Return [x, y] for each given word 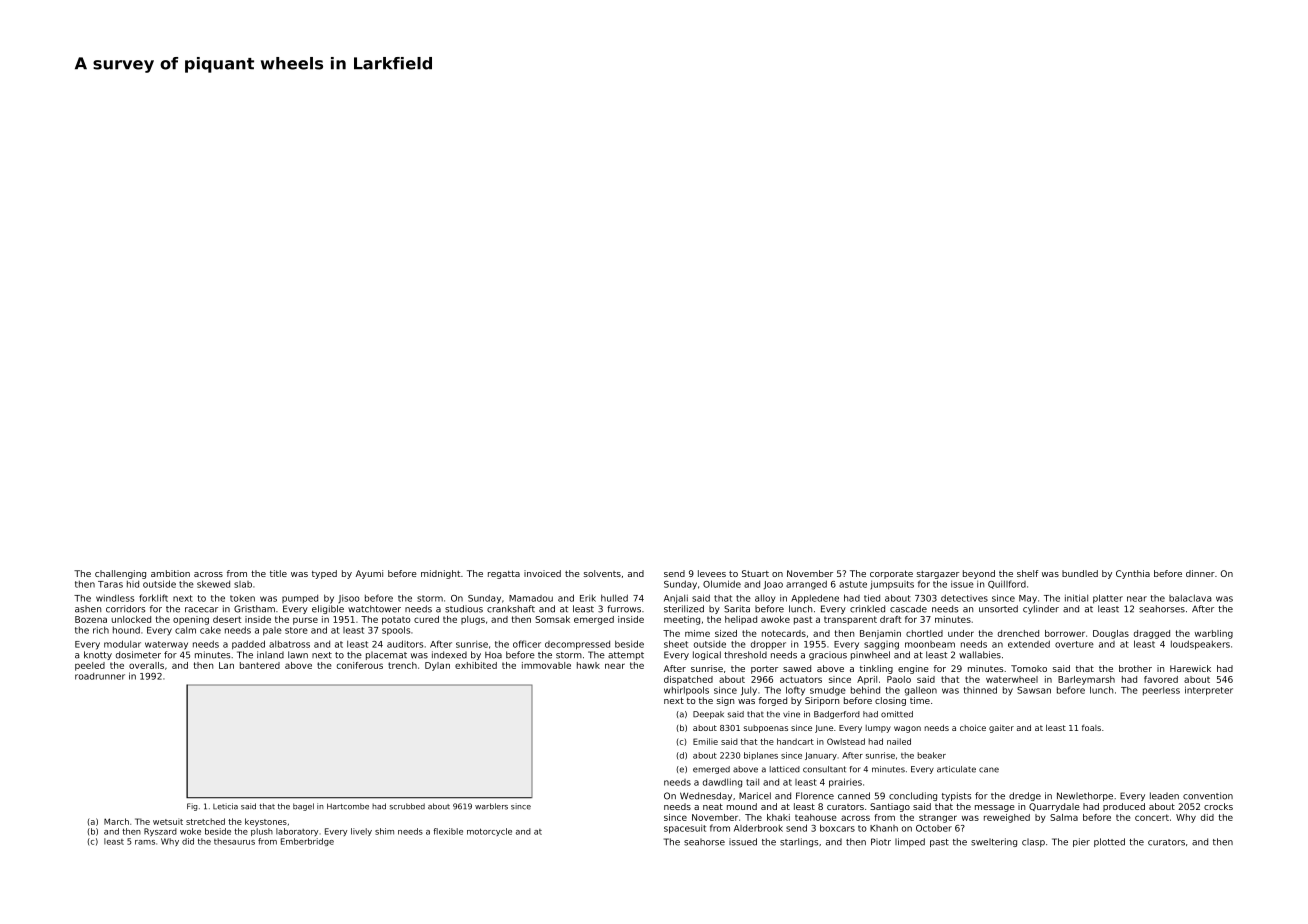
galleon [921, 691]
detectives [964, 598]
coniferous [360, 665]
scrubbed [407, 806]
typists [956, 796]
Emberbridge [307, 842]
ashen [88, 609]
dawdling [722, 783]
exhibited [476, 665]
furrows [624, 609]
